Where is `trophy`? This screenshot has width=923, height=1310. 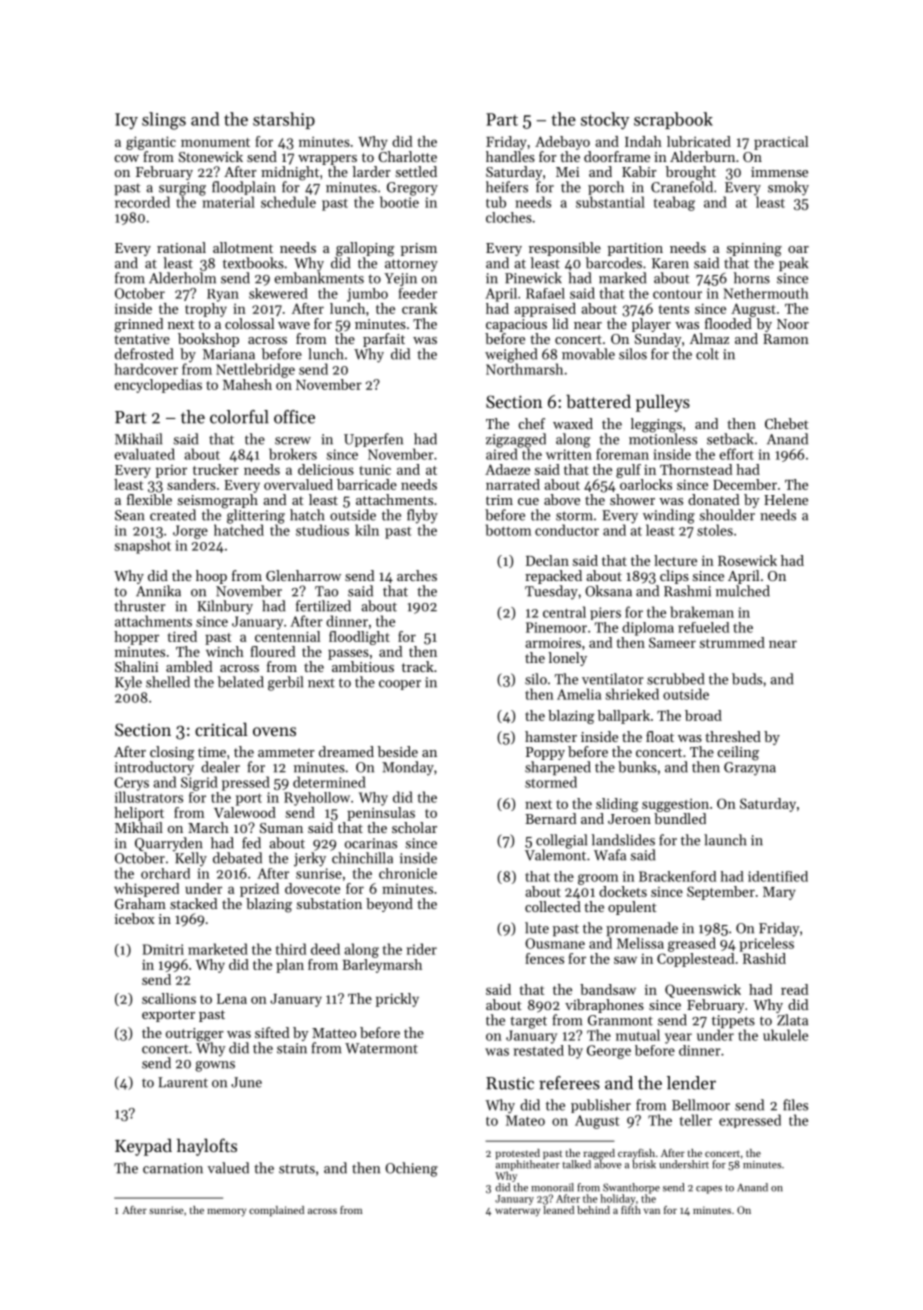 trophy is located at coordinates (206, 310).
